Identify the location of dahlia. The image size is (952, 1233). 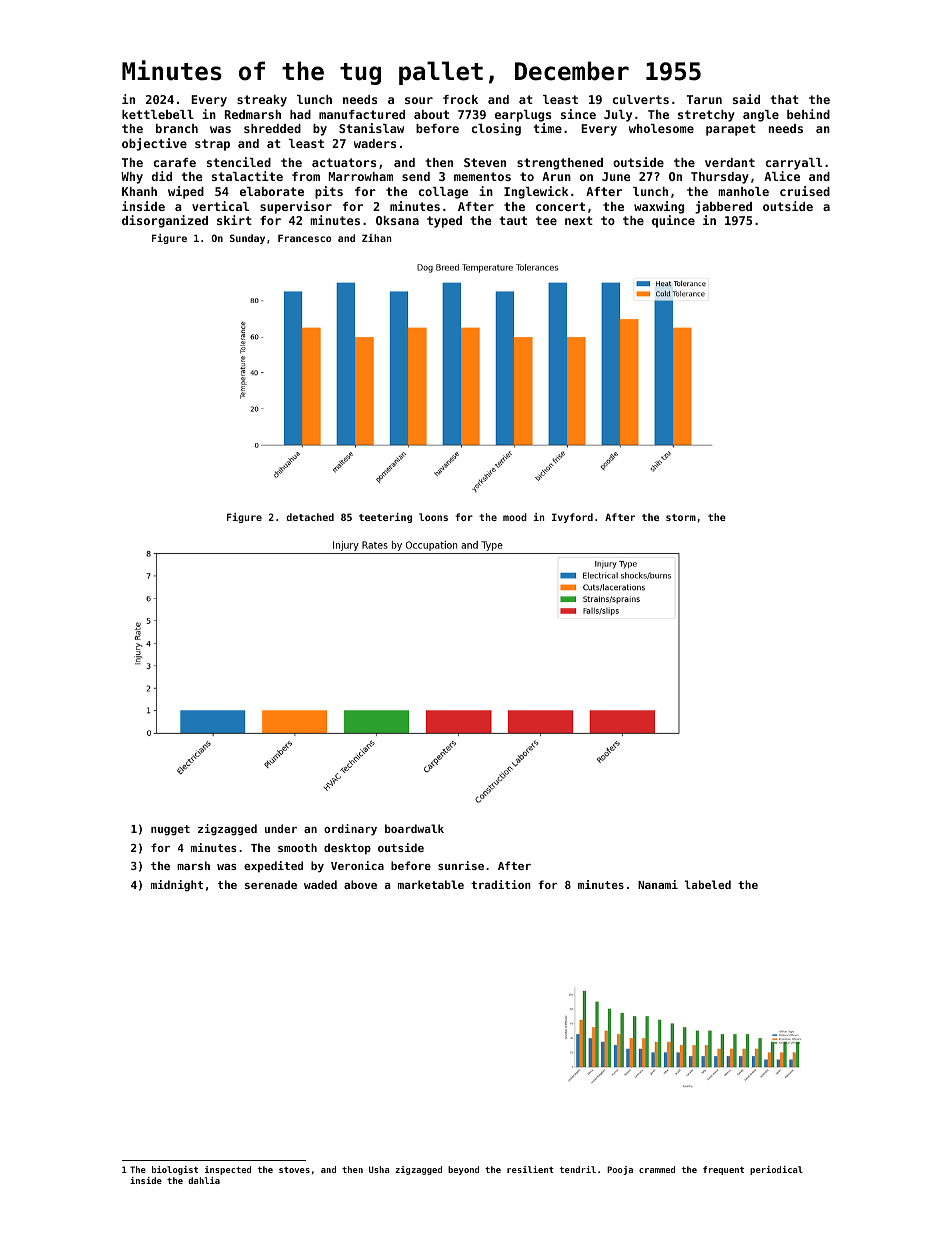
(204, 1180).
